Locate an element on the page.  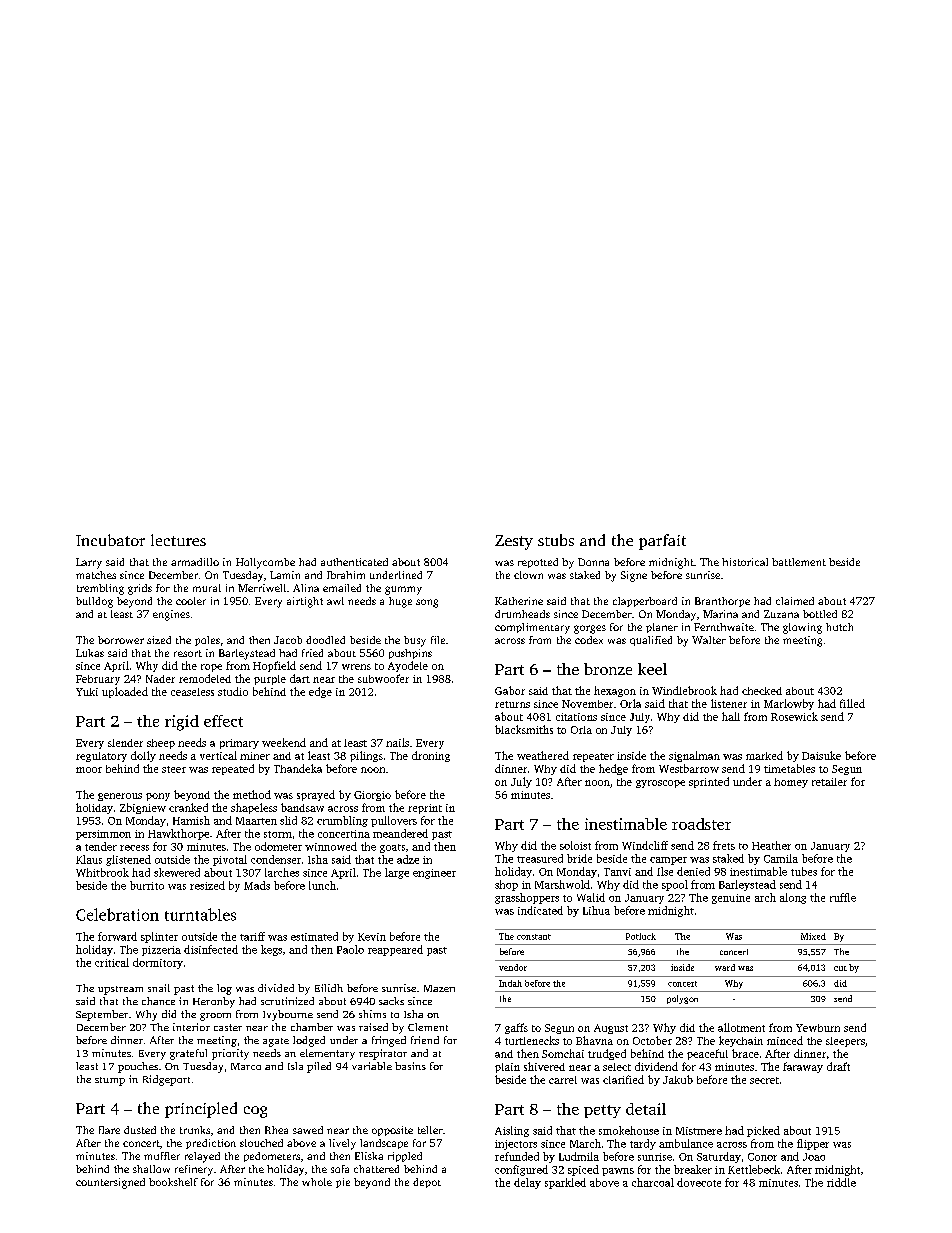
complimentary is located at coordinates (532, 628).
